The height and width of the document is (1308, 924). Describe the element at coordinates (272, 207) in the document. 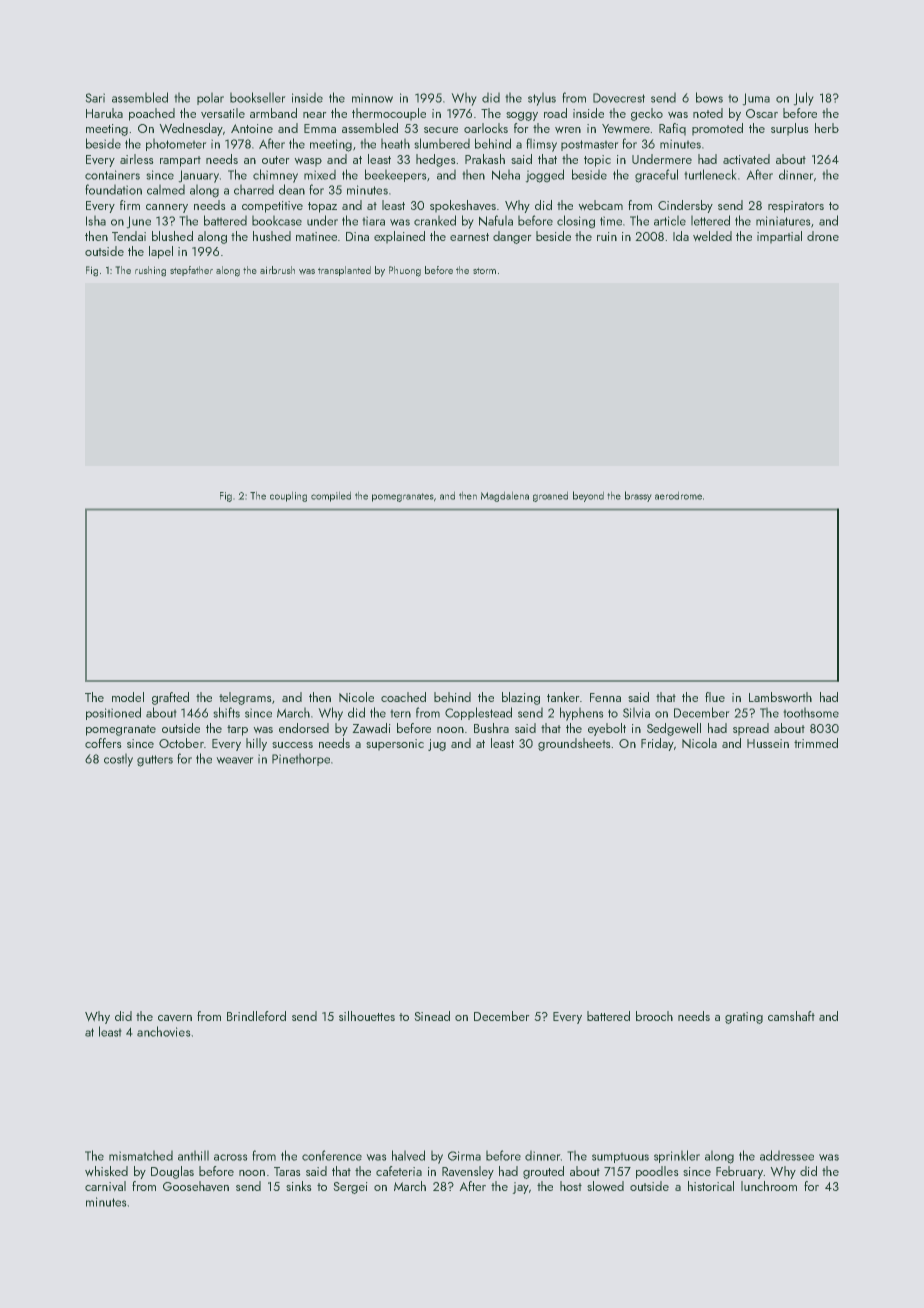

I see `competitive` at that location.
